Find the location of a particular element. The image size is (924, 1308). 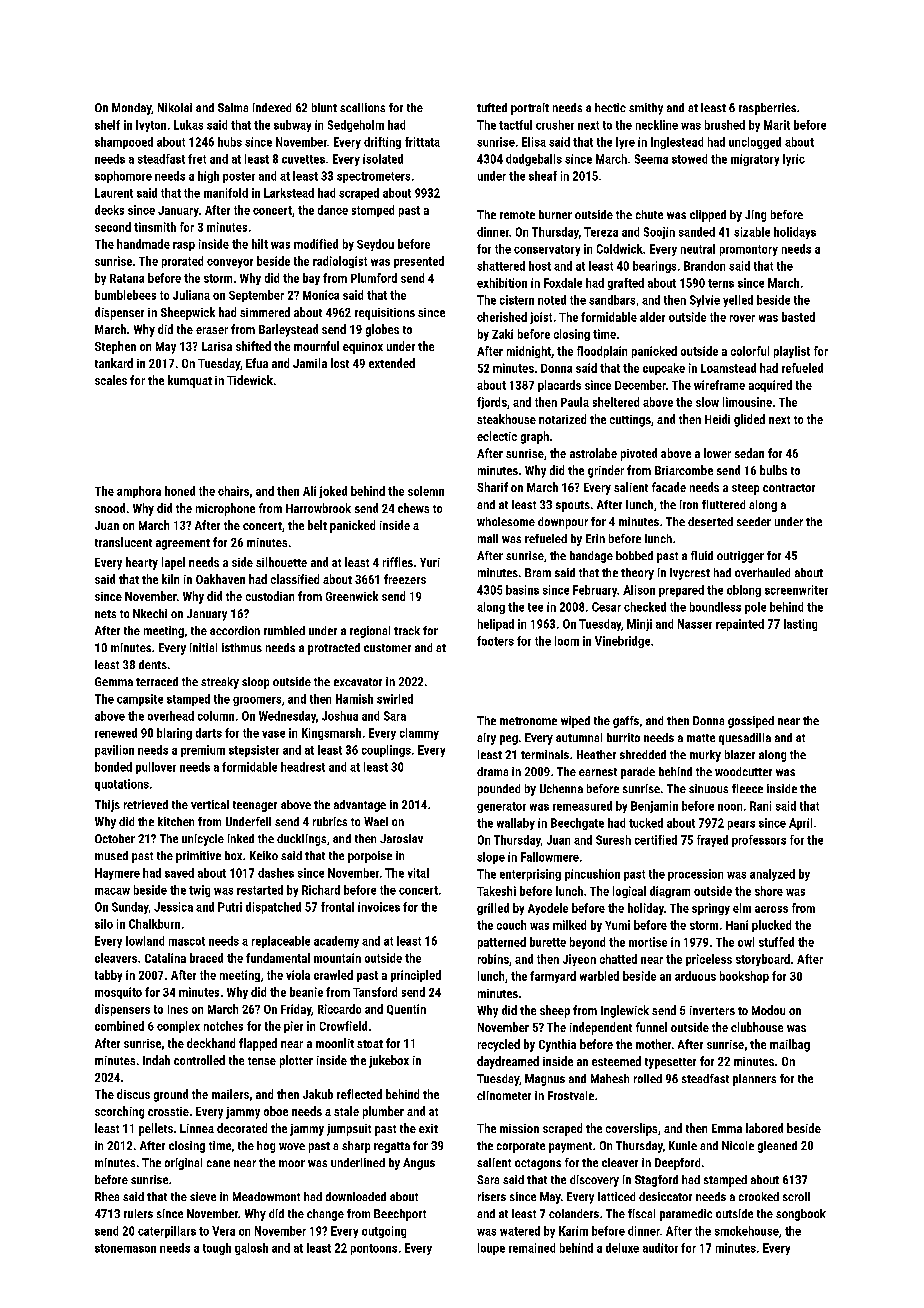

terraced is located at coordinates (157, 681).
